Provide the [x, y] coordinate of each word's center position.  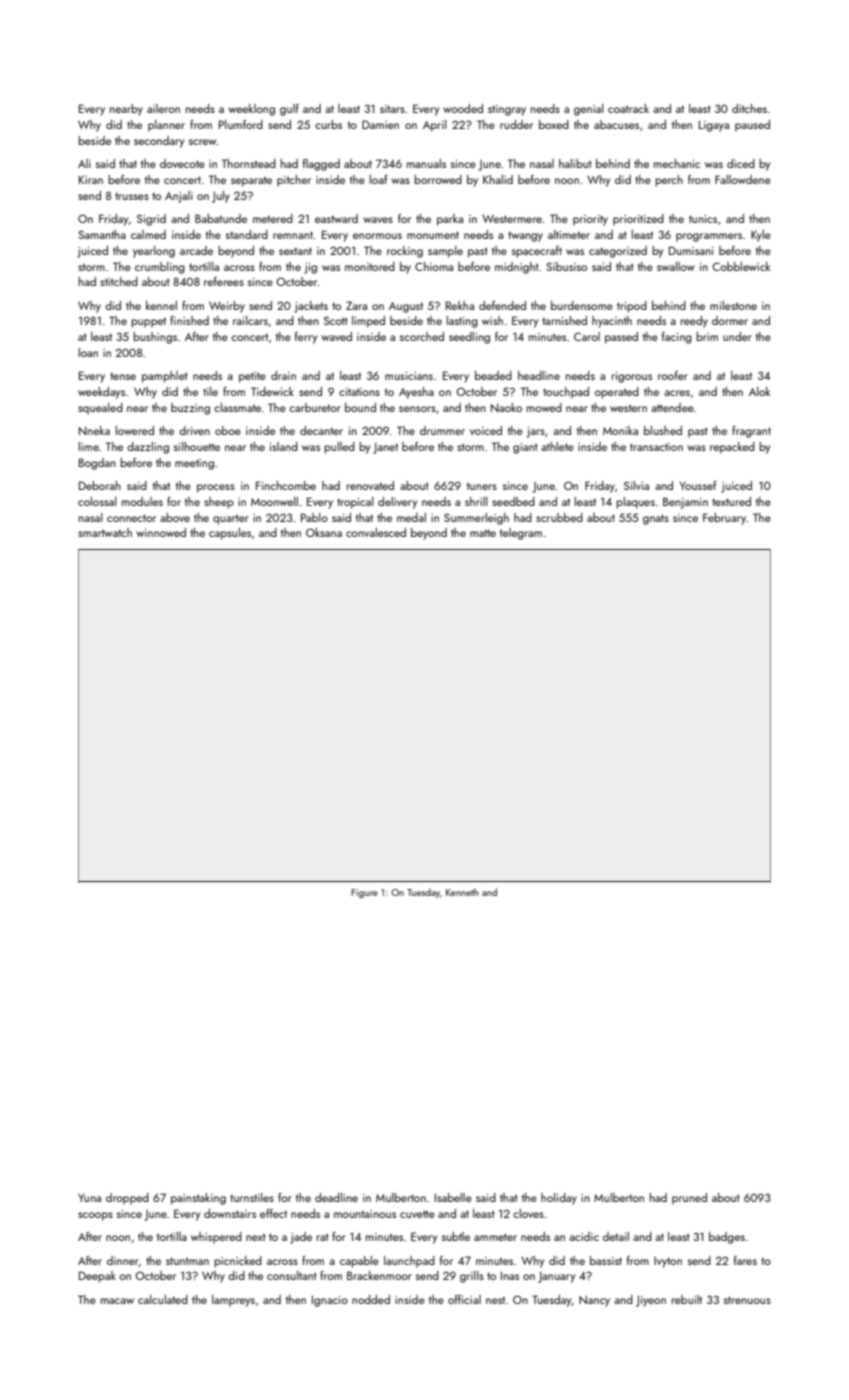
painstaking [198, 1199]
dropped [127, 1199]
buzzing [190, 409]
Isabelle [453, 1197]
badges [727, 1238]
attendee [672, 407]
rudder [516, 124]
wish [492, 320]
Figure [364, 893]
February [725, 519]
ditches [749, 108]
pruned [689, 1199]
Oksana [324, 532]
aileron [163, 108]
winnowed [161, 532]
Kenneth [462, 892]
